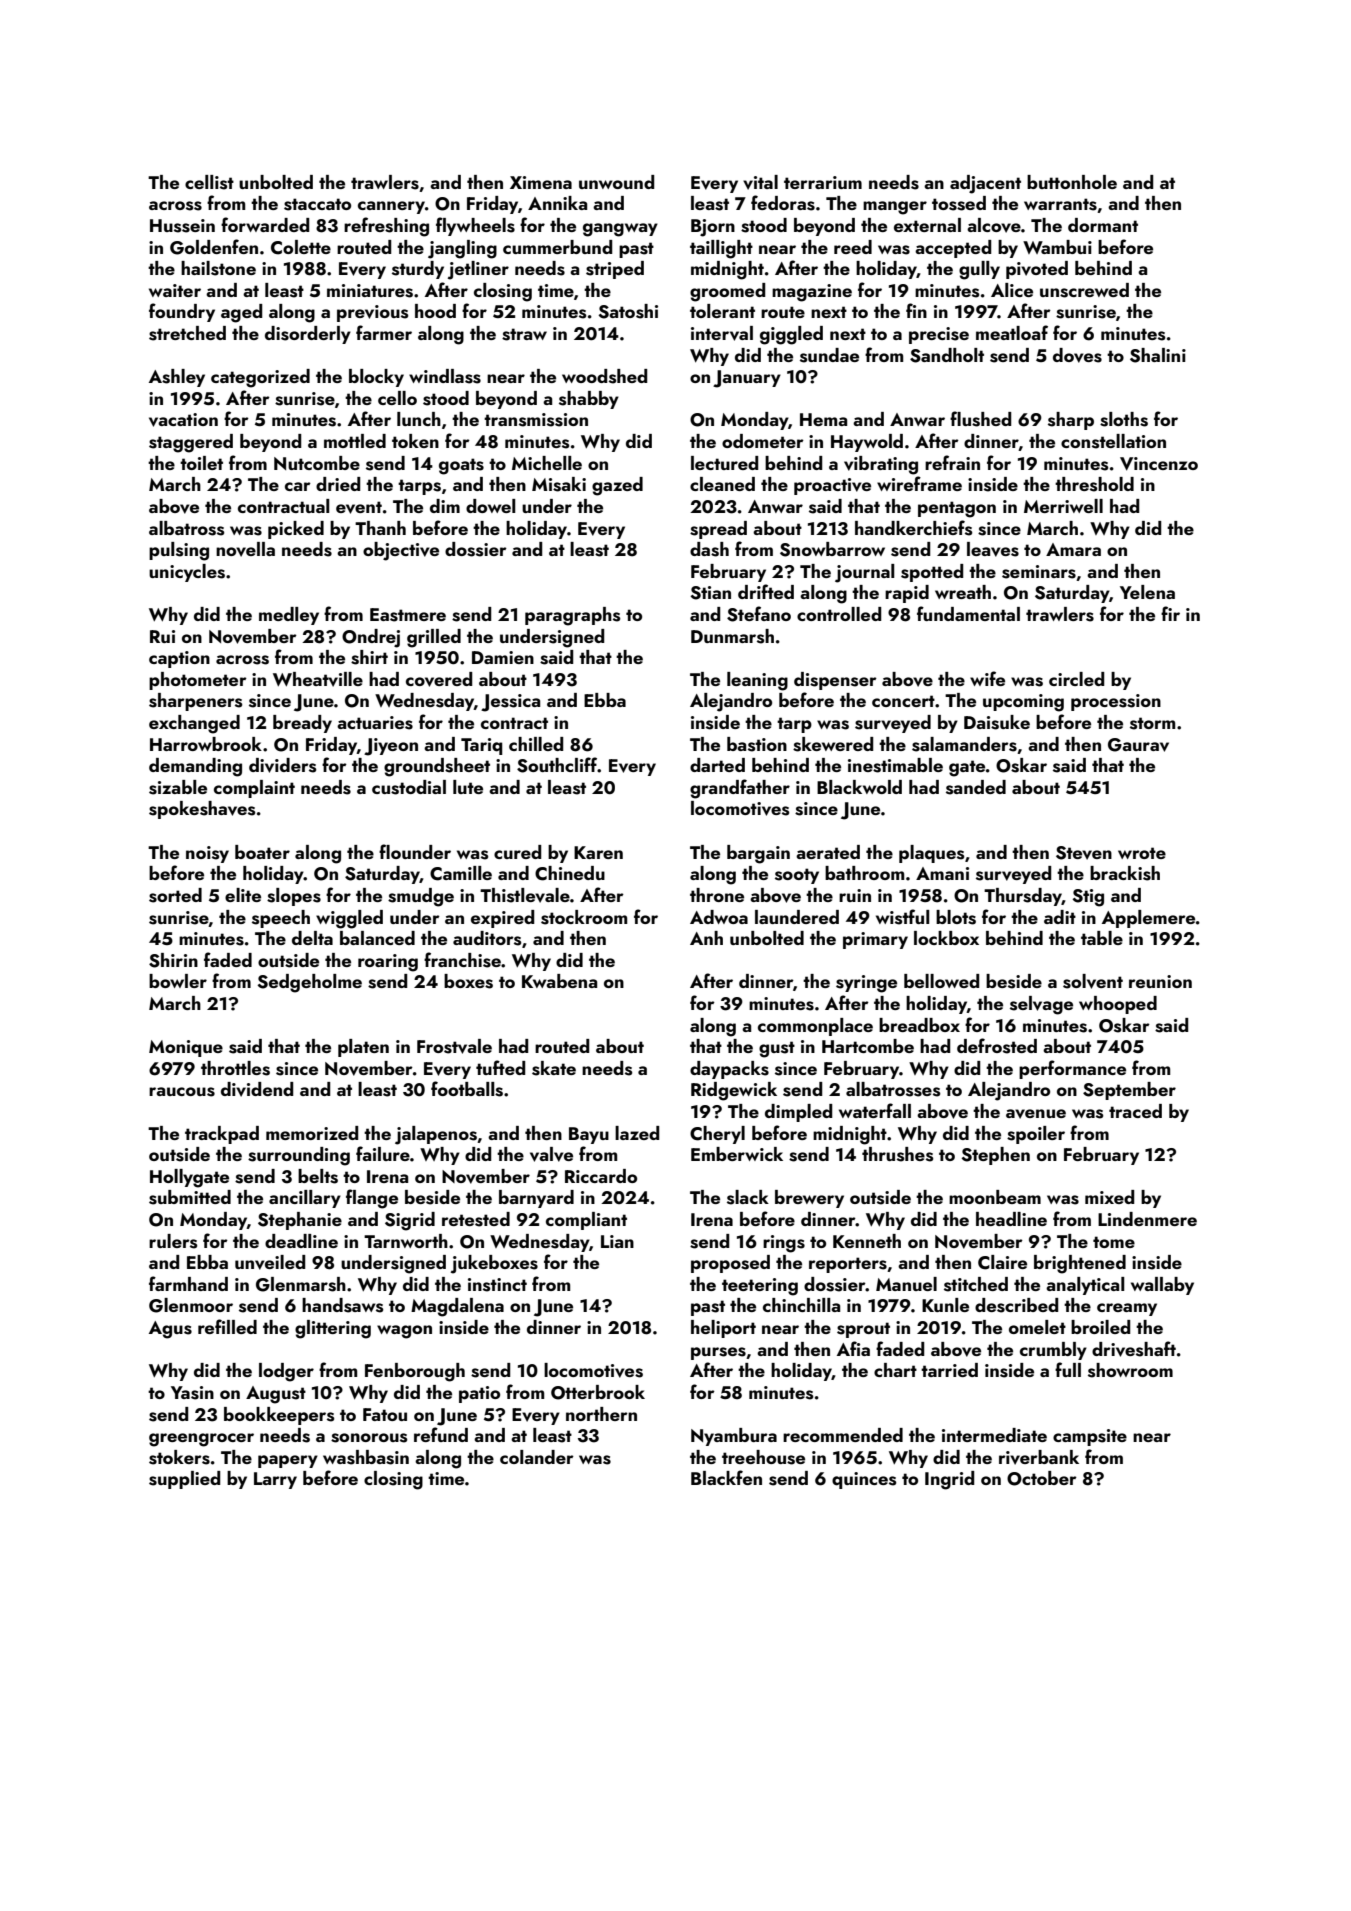 This screenshot has height=1911, width=1351. I want to click on daypacks, so click(729, 1070).
